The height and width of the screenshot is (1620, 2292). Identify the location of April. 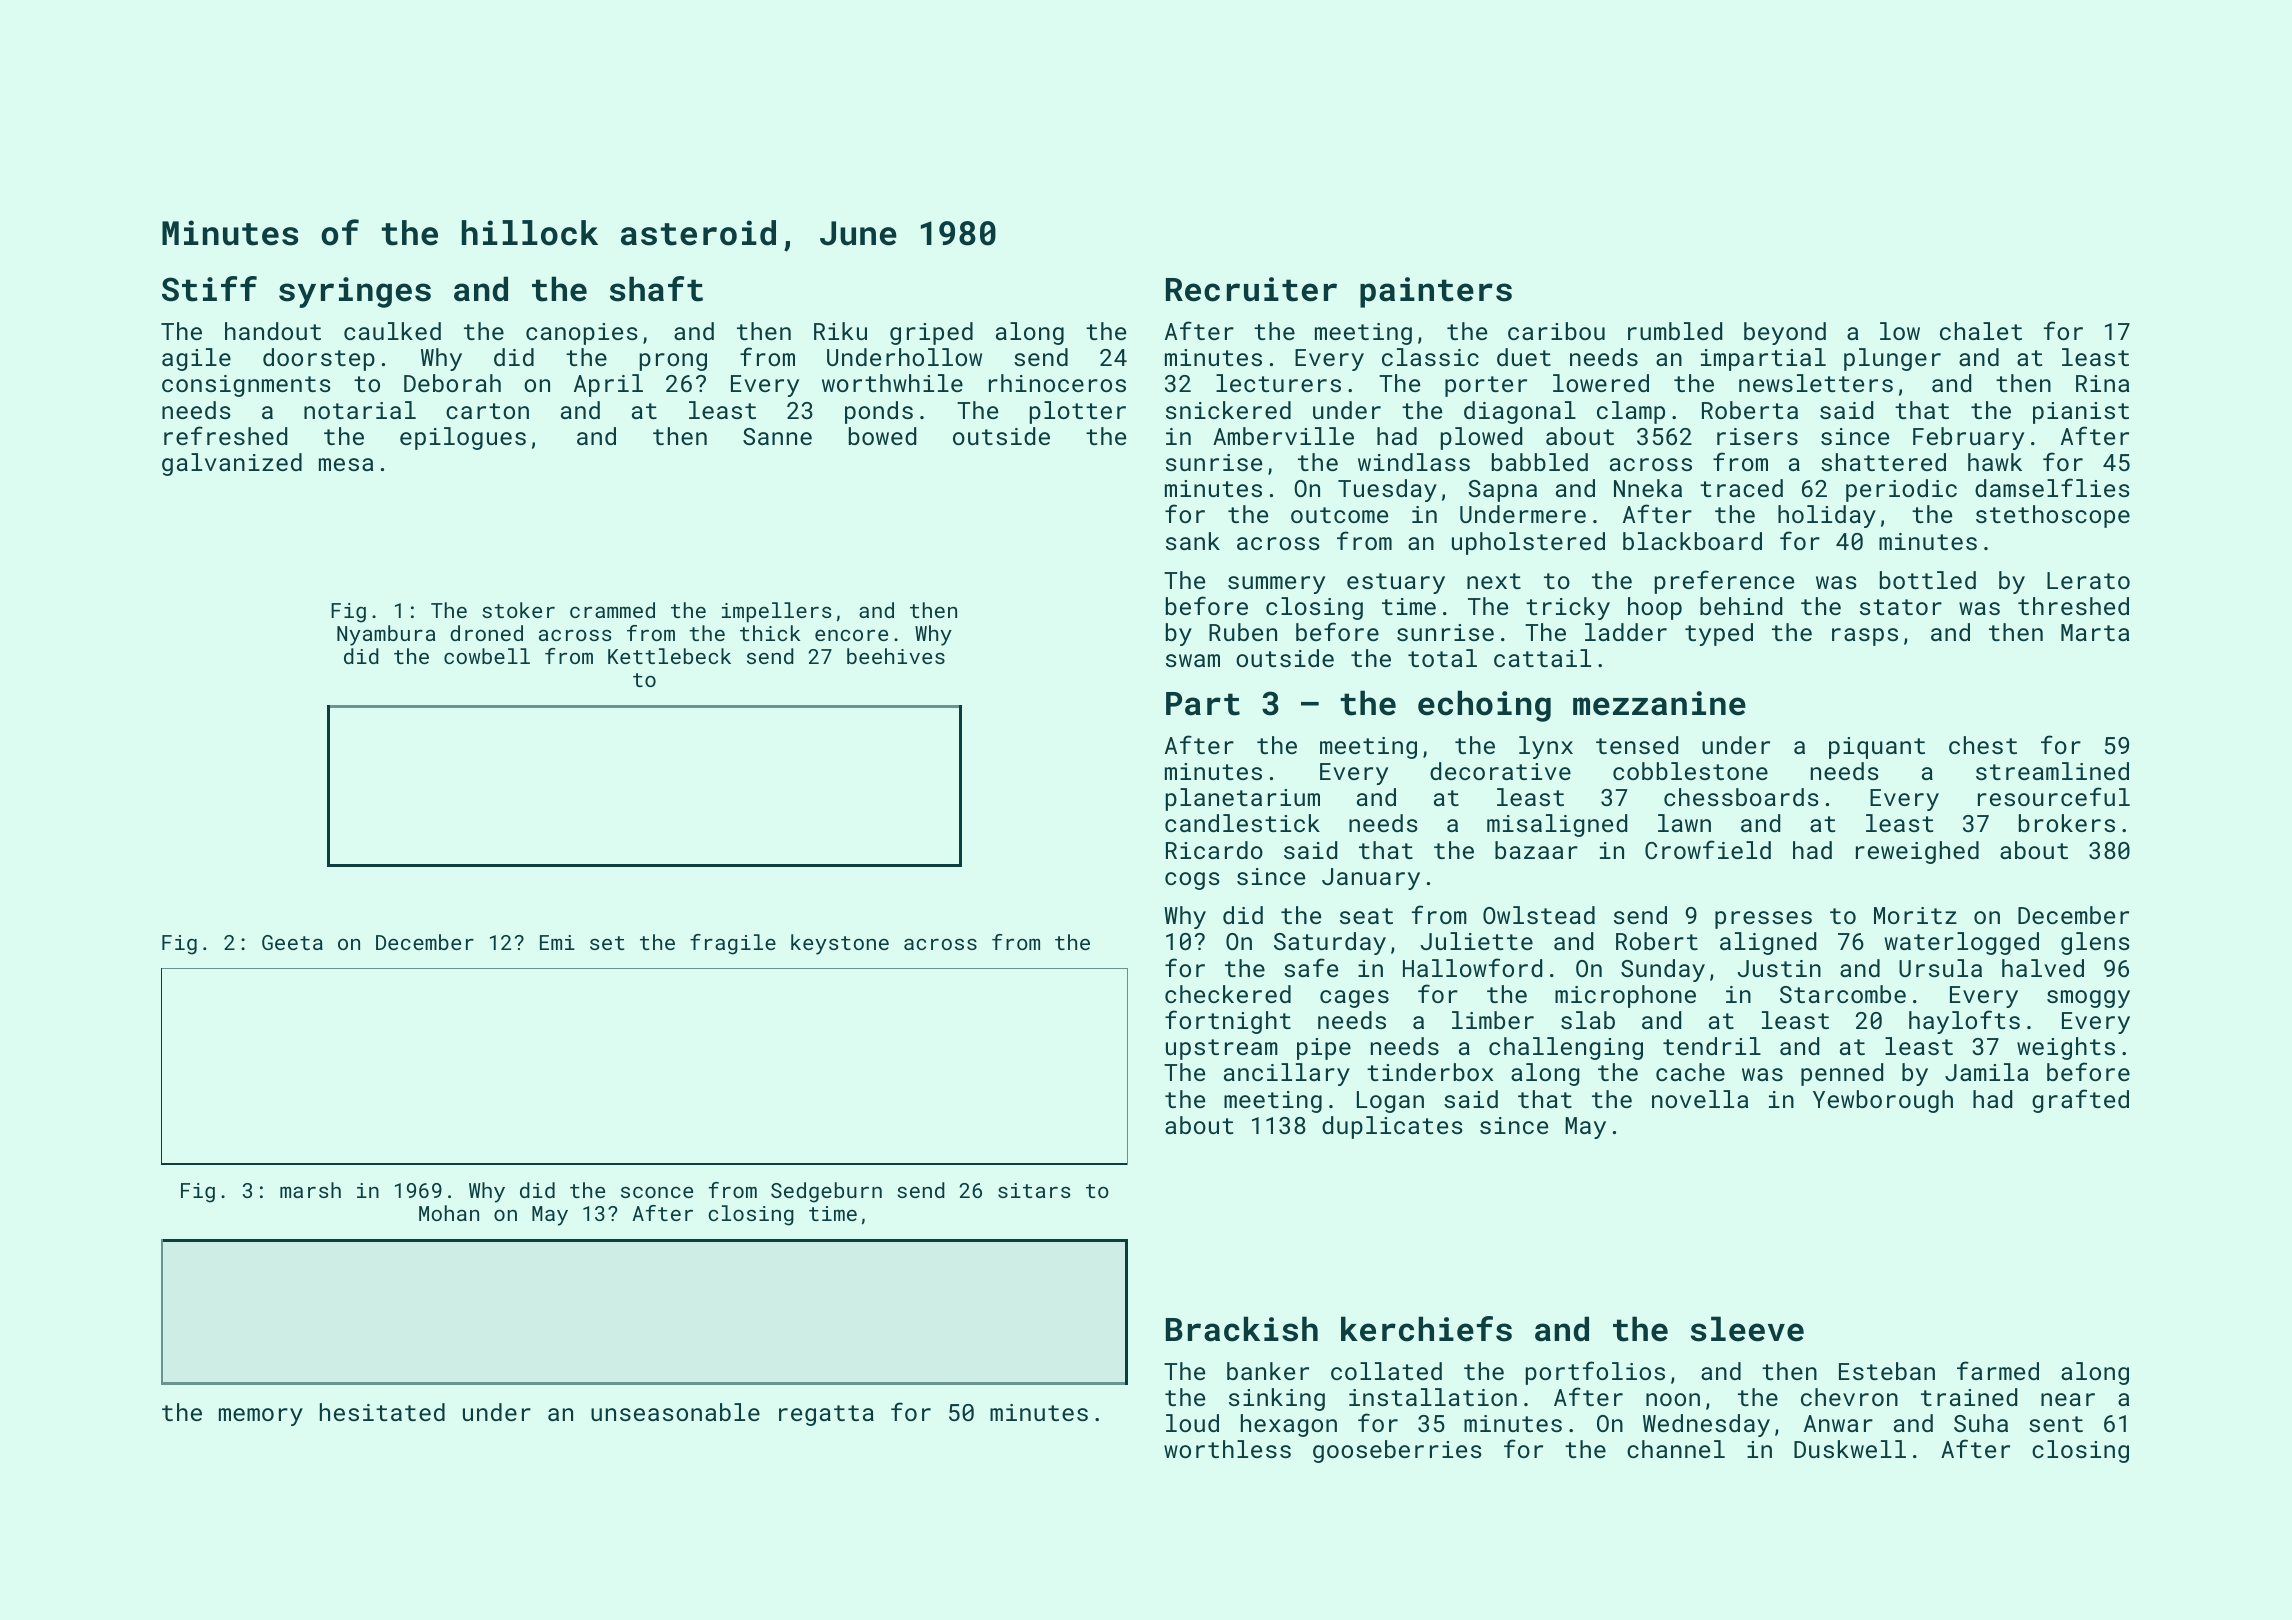
(608, 385).
